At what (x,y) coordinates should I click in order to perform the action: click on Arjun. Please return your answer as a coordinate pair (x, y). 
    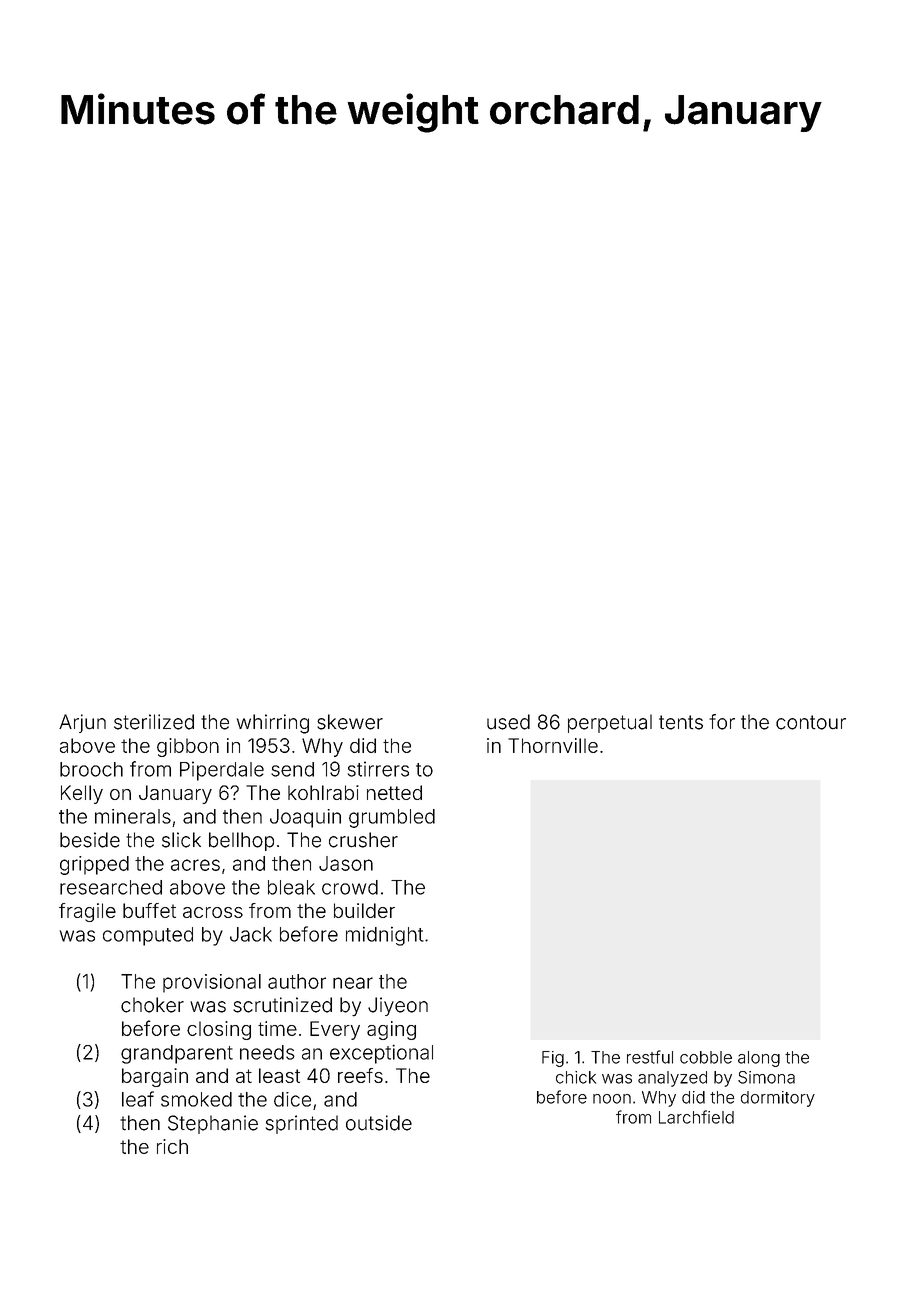
    Looking at the image, I should click on (82, 723).
